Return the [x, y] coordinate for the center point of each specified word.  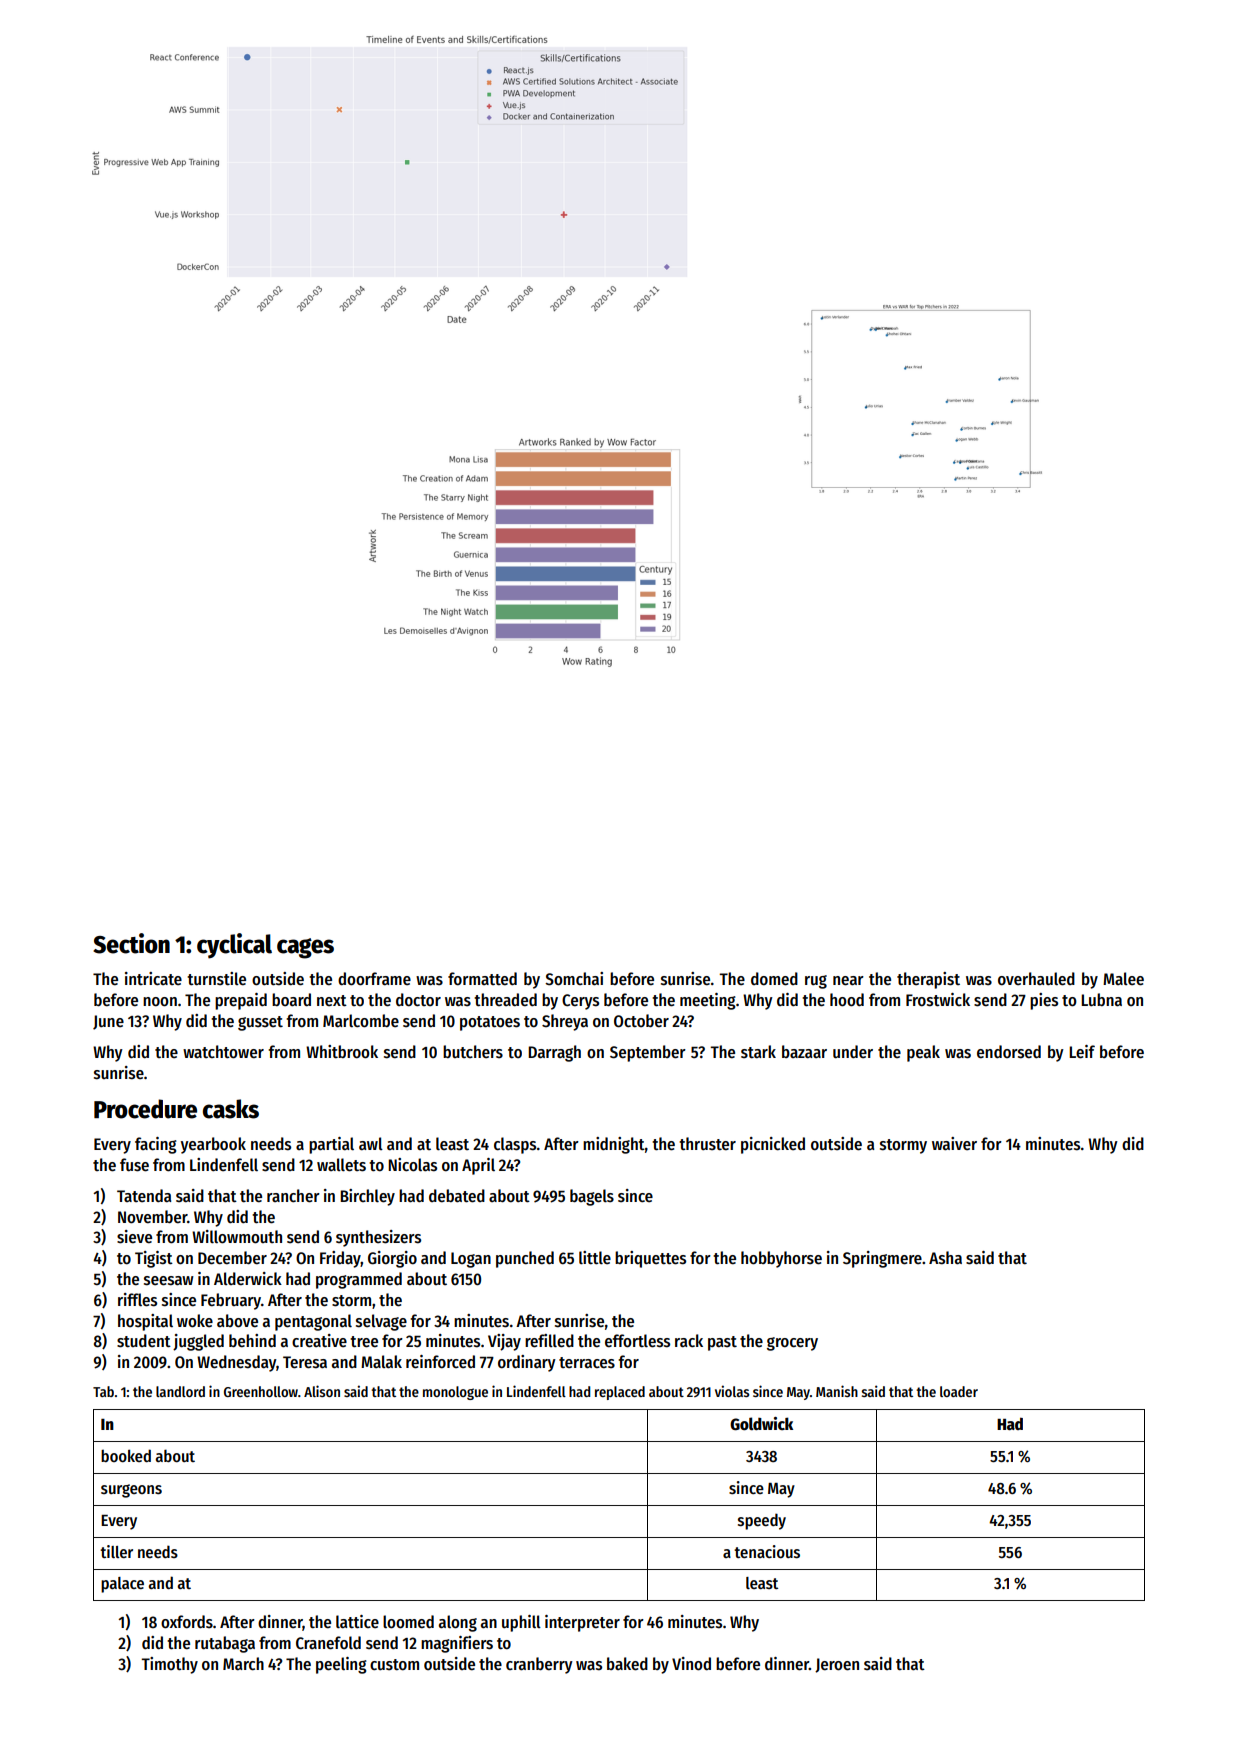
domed [774, 979]
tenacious [767, 1552]
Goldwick [761, 1424]
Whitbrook [342, 1052]
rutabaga [225, 1644]
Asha [945, 1258]
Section [131, 943]
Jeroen [837, 1665]
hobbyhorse [781, 1259]
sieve [134, 1237]
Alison [322, 1391]
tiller [116, 1551]
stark [758, 1052]
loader [959, 1391]
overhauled [1036, 979]
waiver [954, 1144]
